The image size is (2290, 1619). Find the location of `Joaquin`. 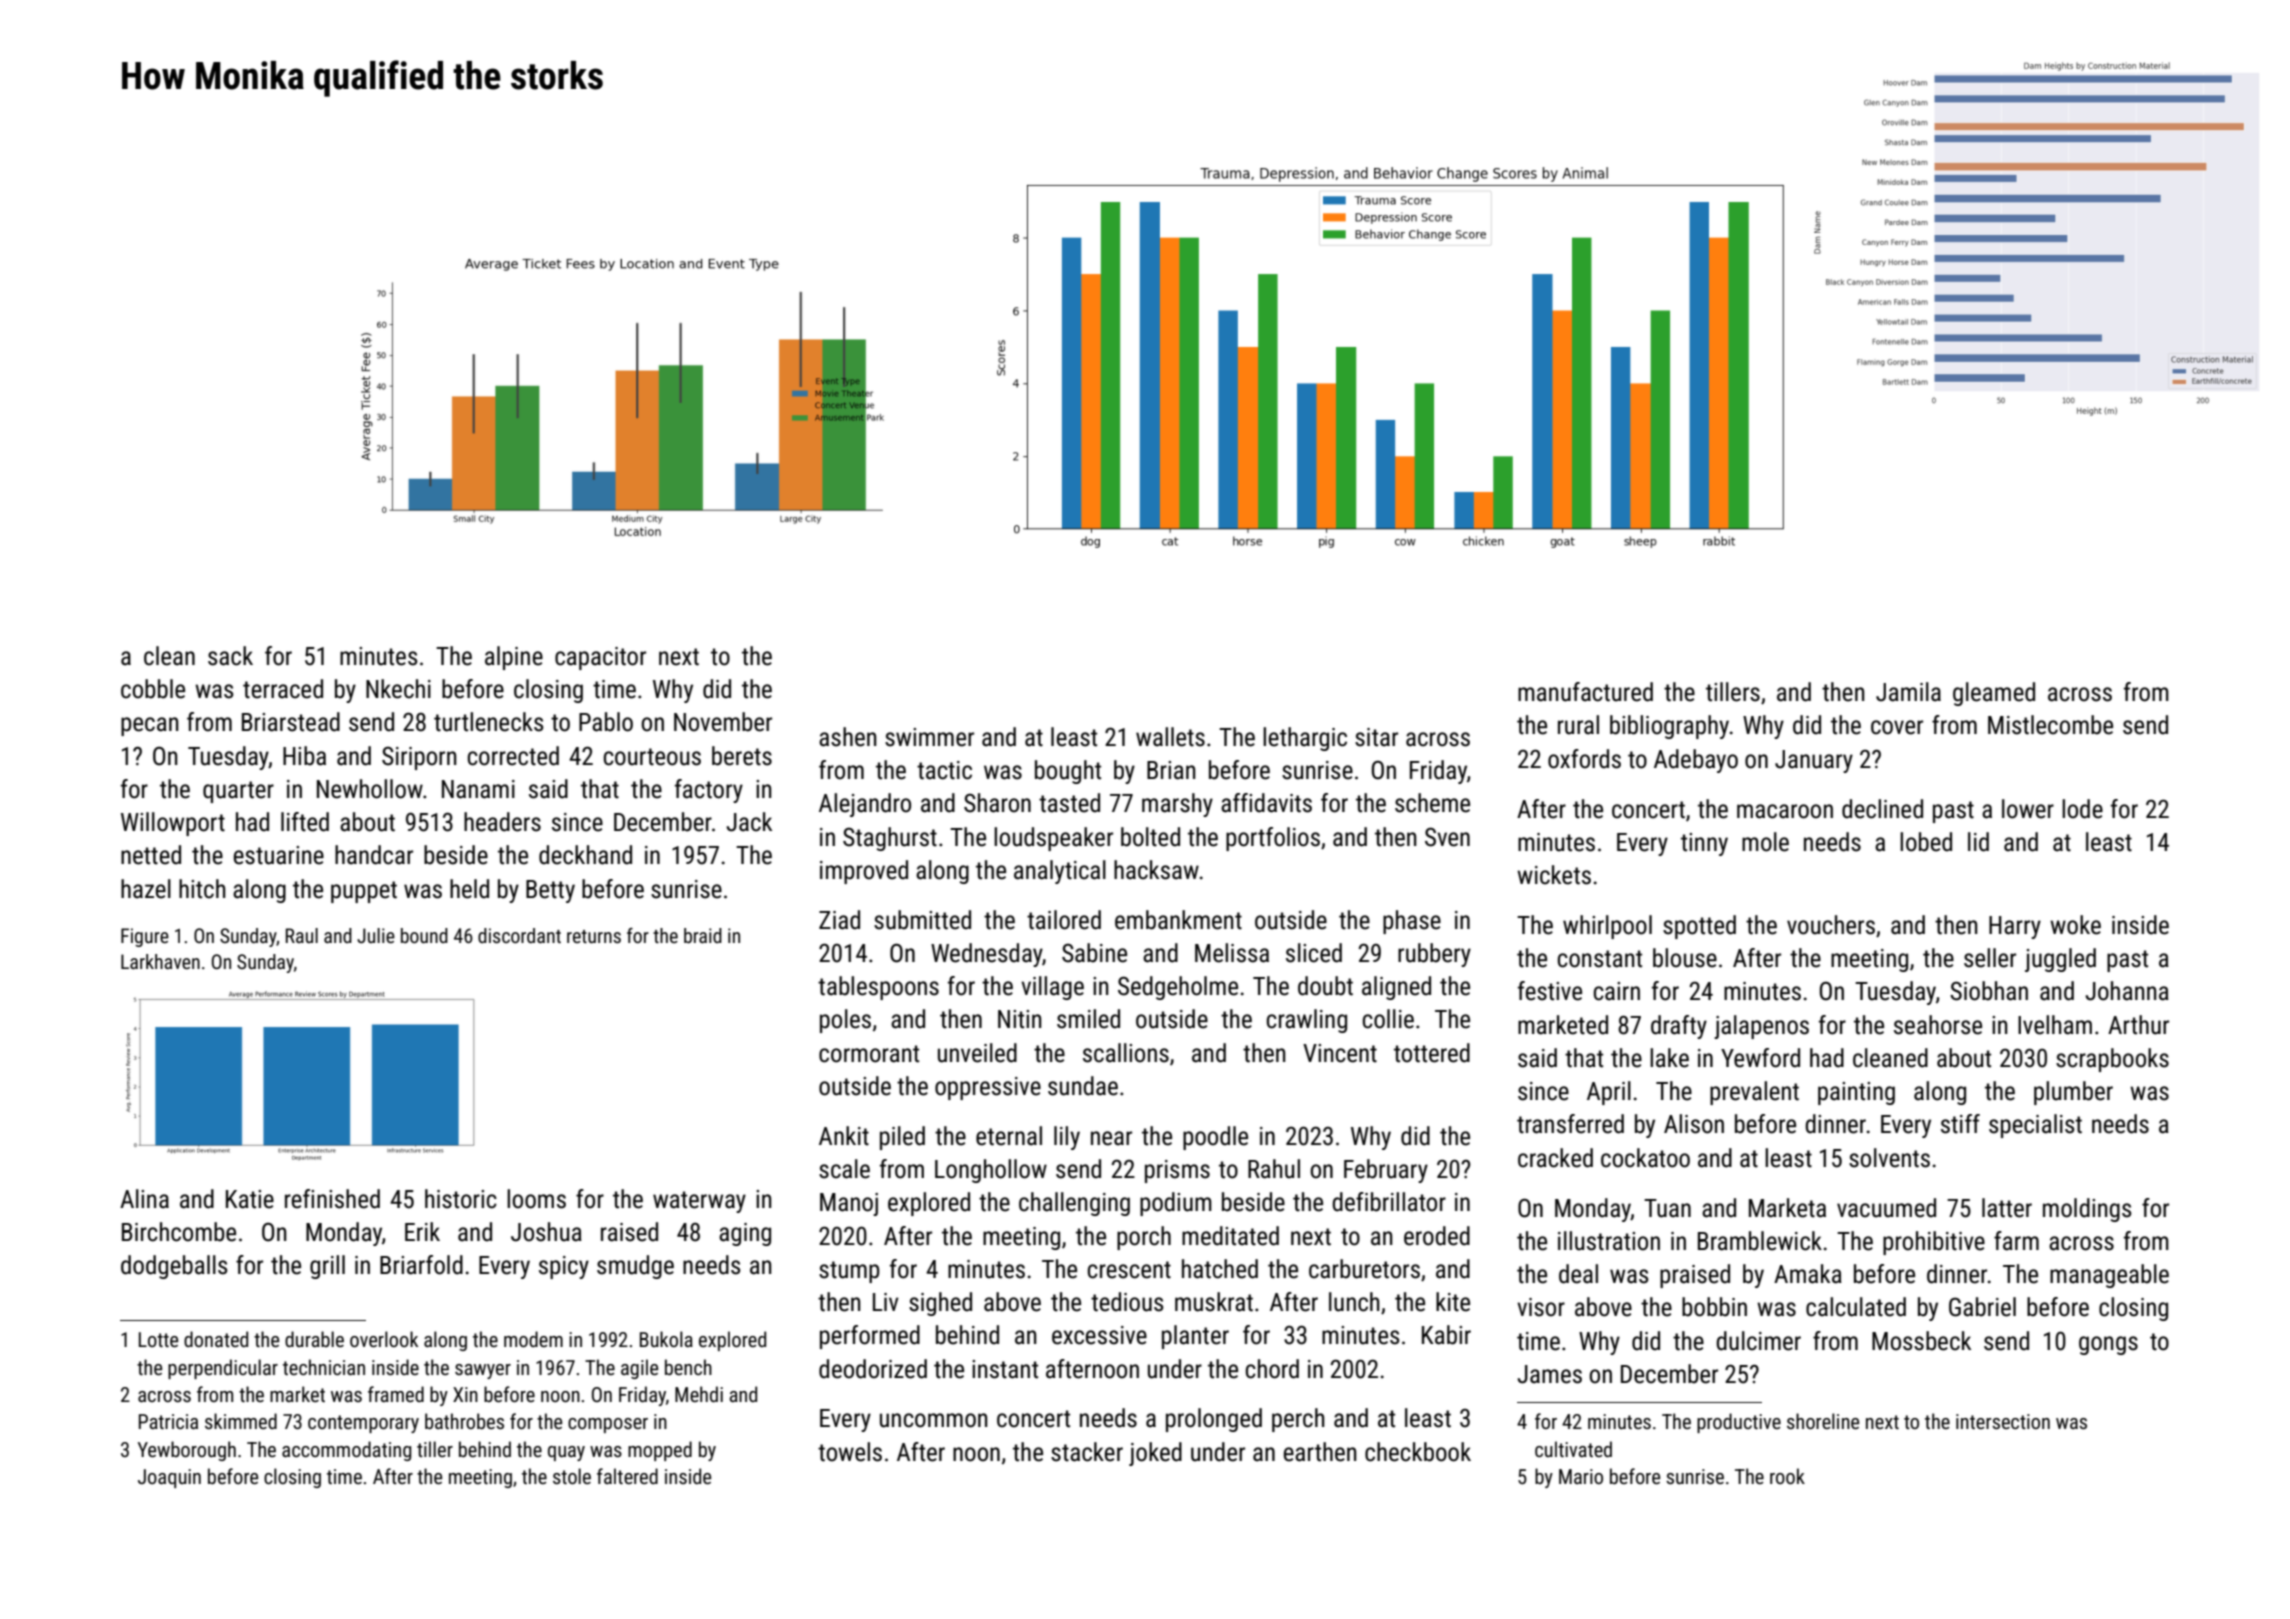

Joaquin is located at coordinates (169, 1478).
